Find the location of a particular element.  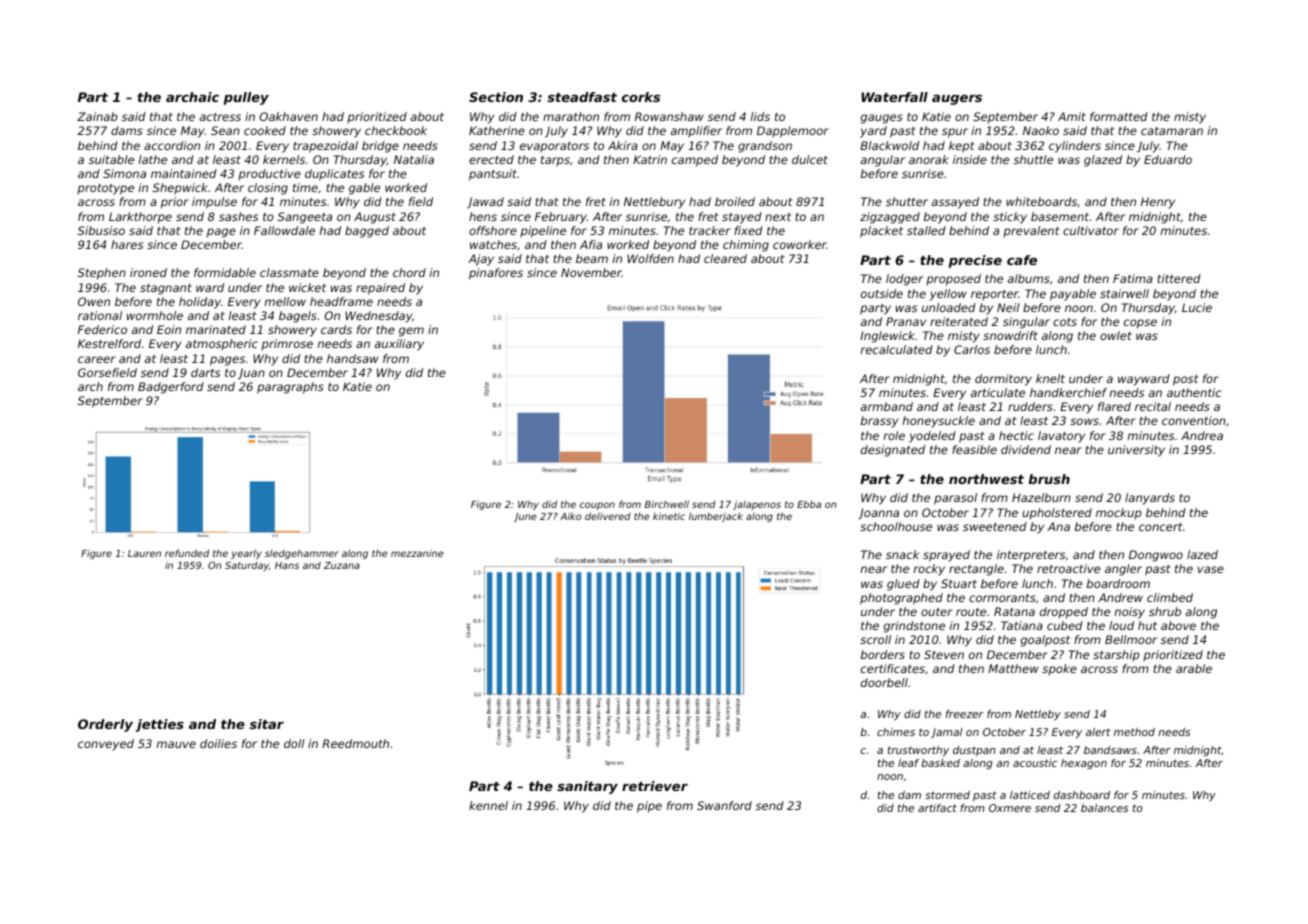

cultivator is located at coordinates (1091, 230).
